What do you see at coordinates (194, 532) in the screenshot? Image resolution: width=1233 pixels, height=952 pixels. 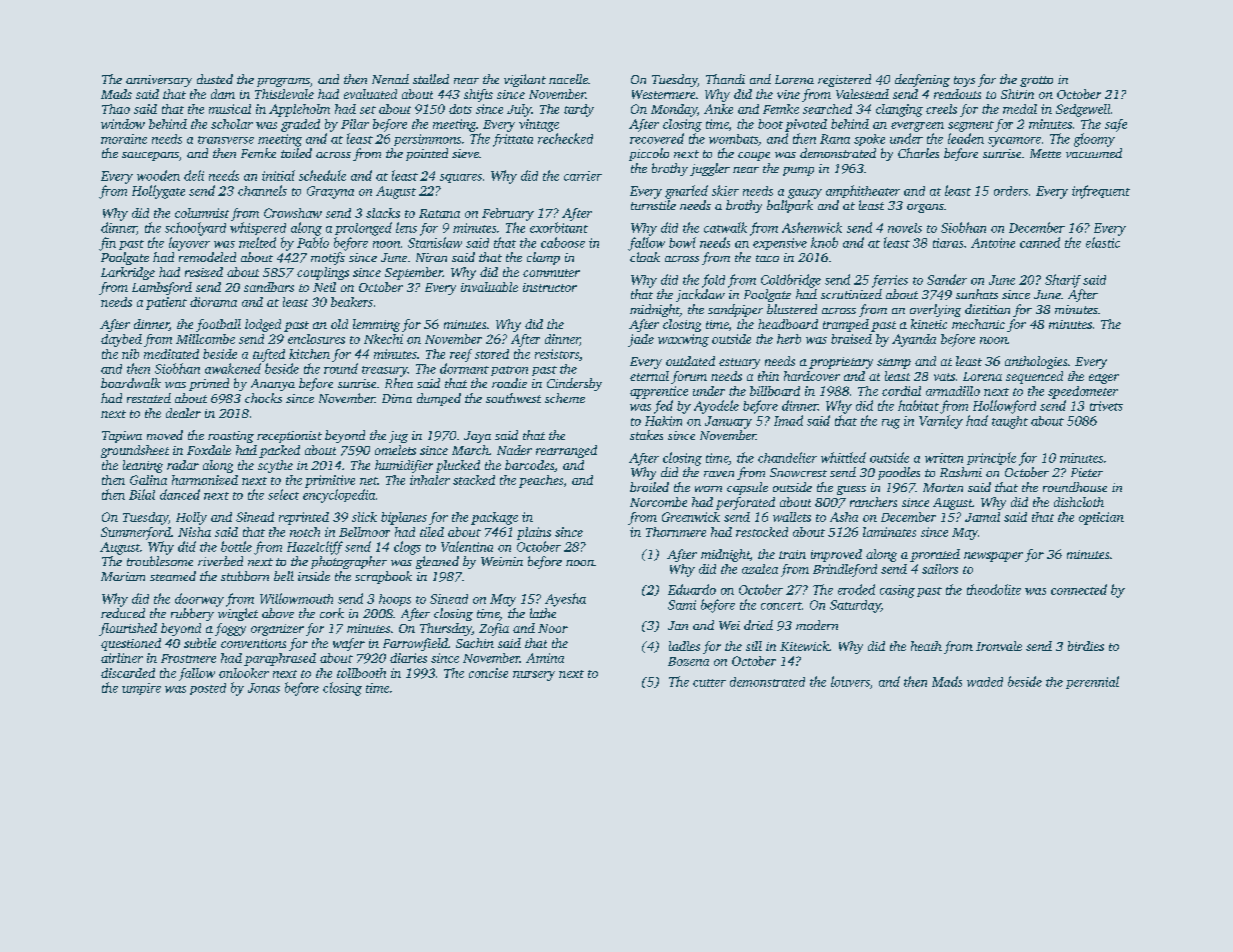 I see `Nisha` at bounding box center [194, 532].
